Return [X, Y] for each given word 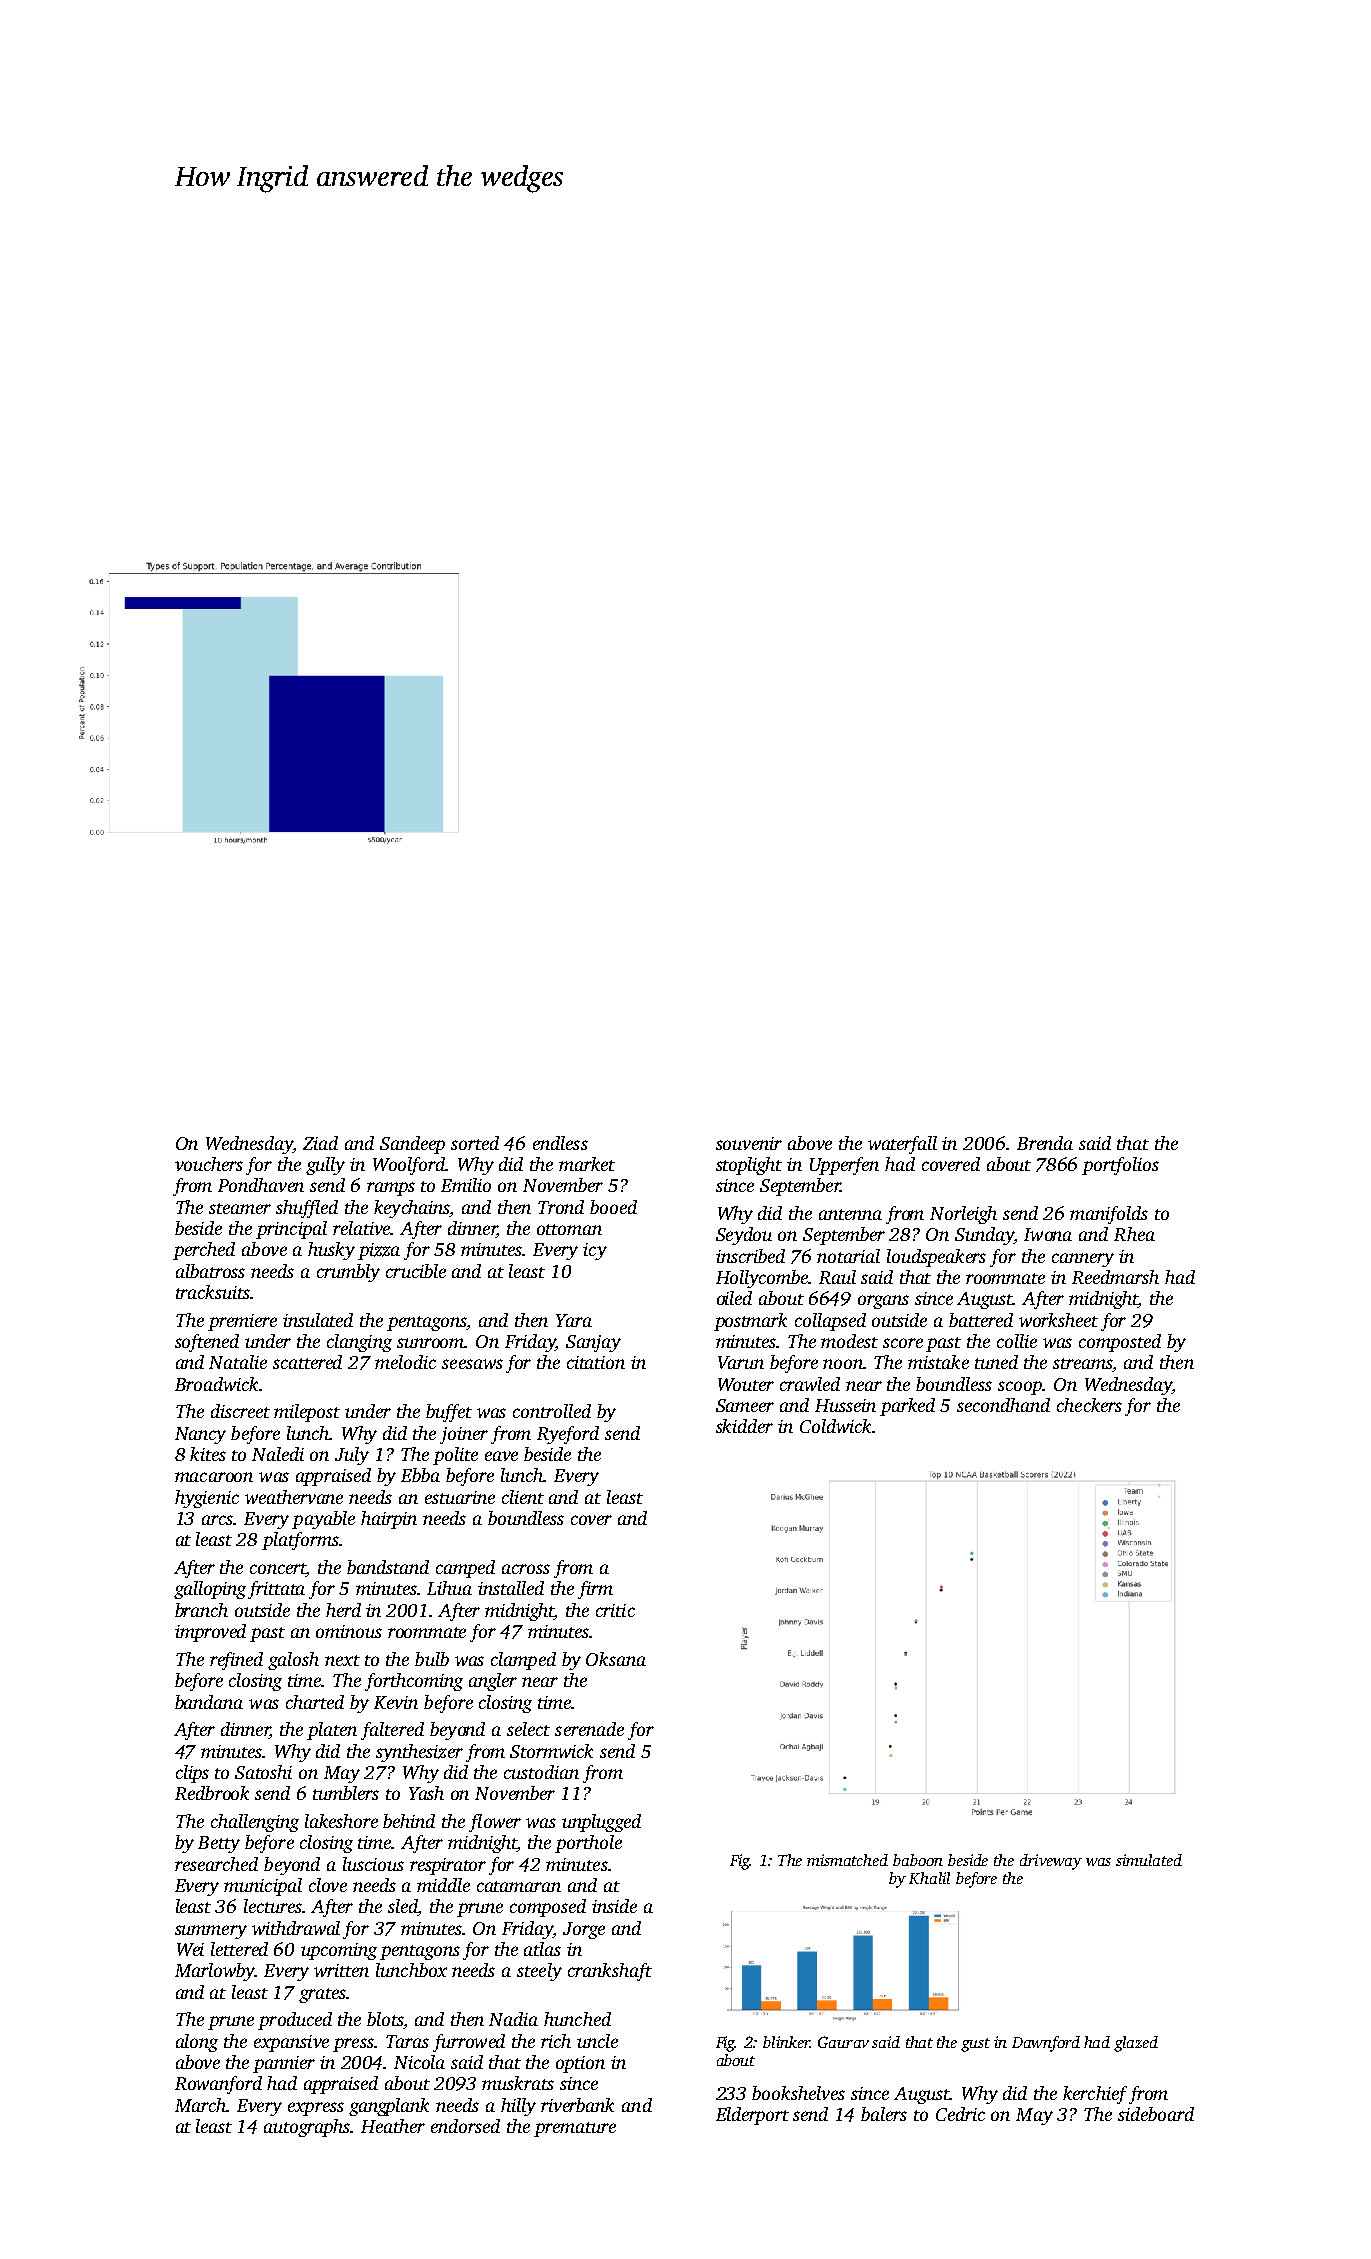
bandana [209, 1702]
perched [204, 1251]
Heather [393, 2126]
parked [907, 1407]
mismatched [847, 1860]
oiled [734, 1298]
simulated [1149, 1860]
